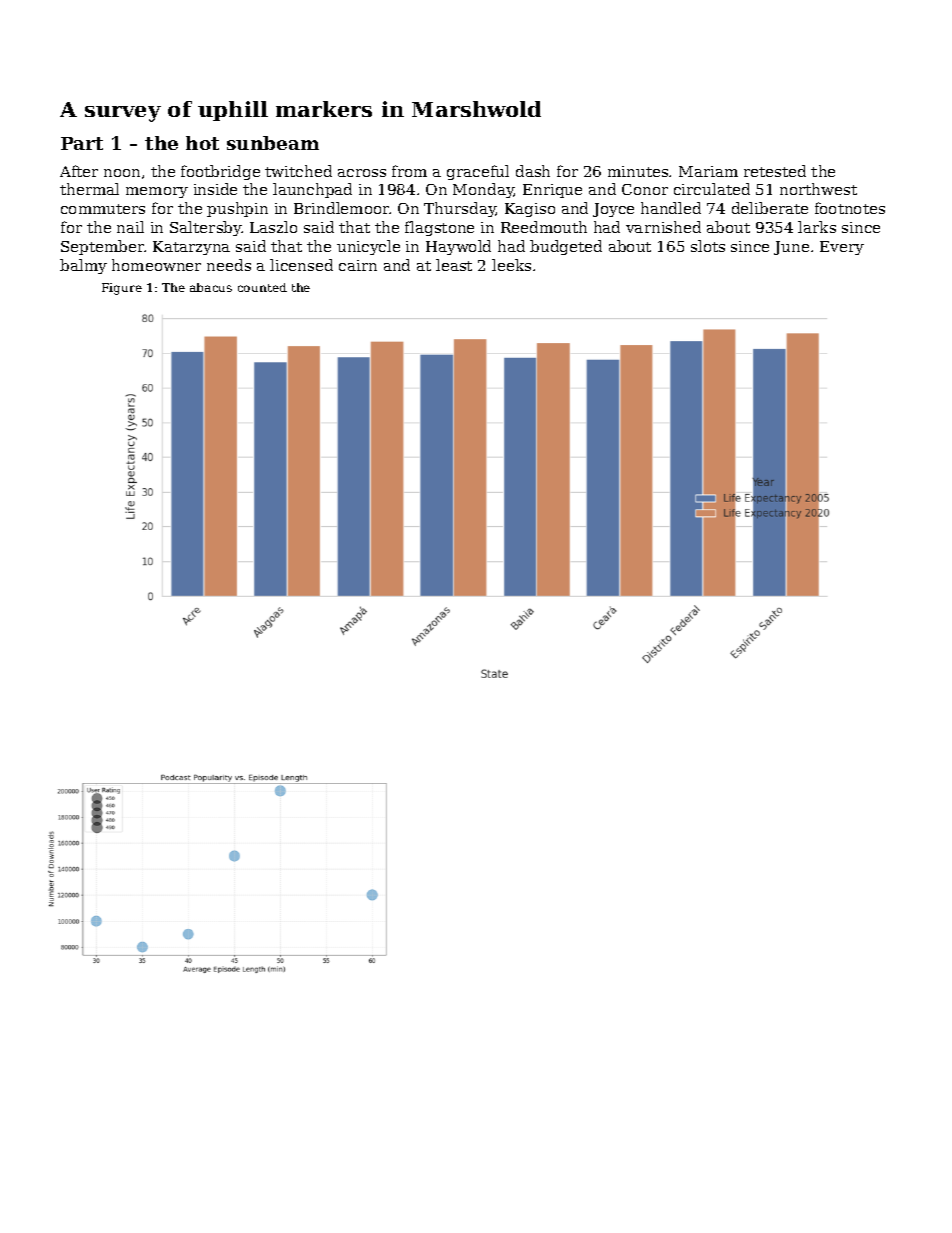 The width and height of the document is (952, 1233). Describe the element at coordinates (511, 265) in the document. I see `leeks` at that location.
